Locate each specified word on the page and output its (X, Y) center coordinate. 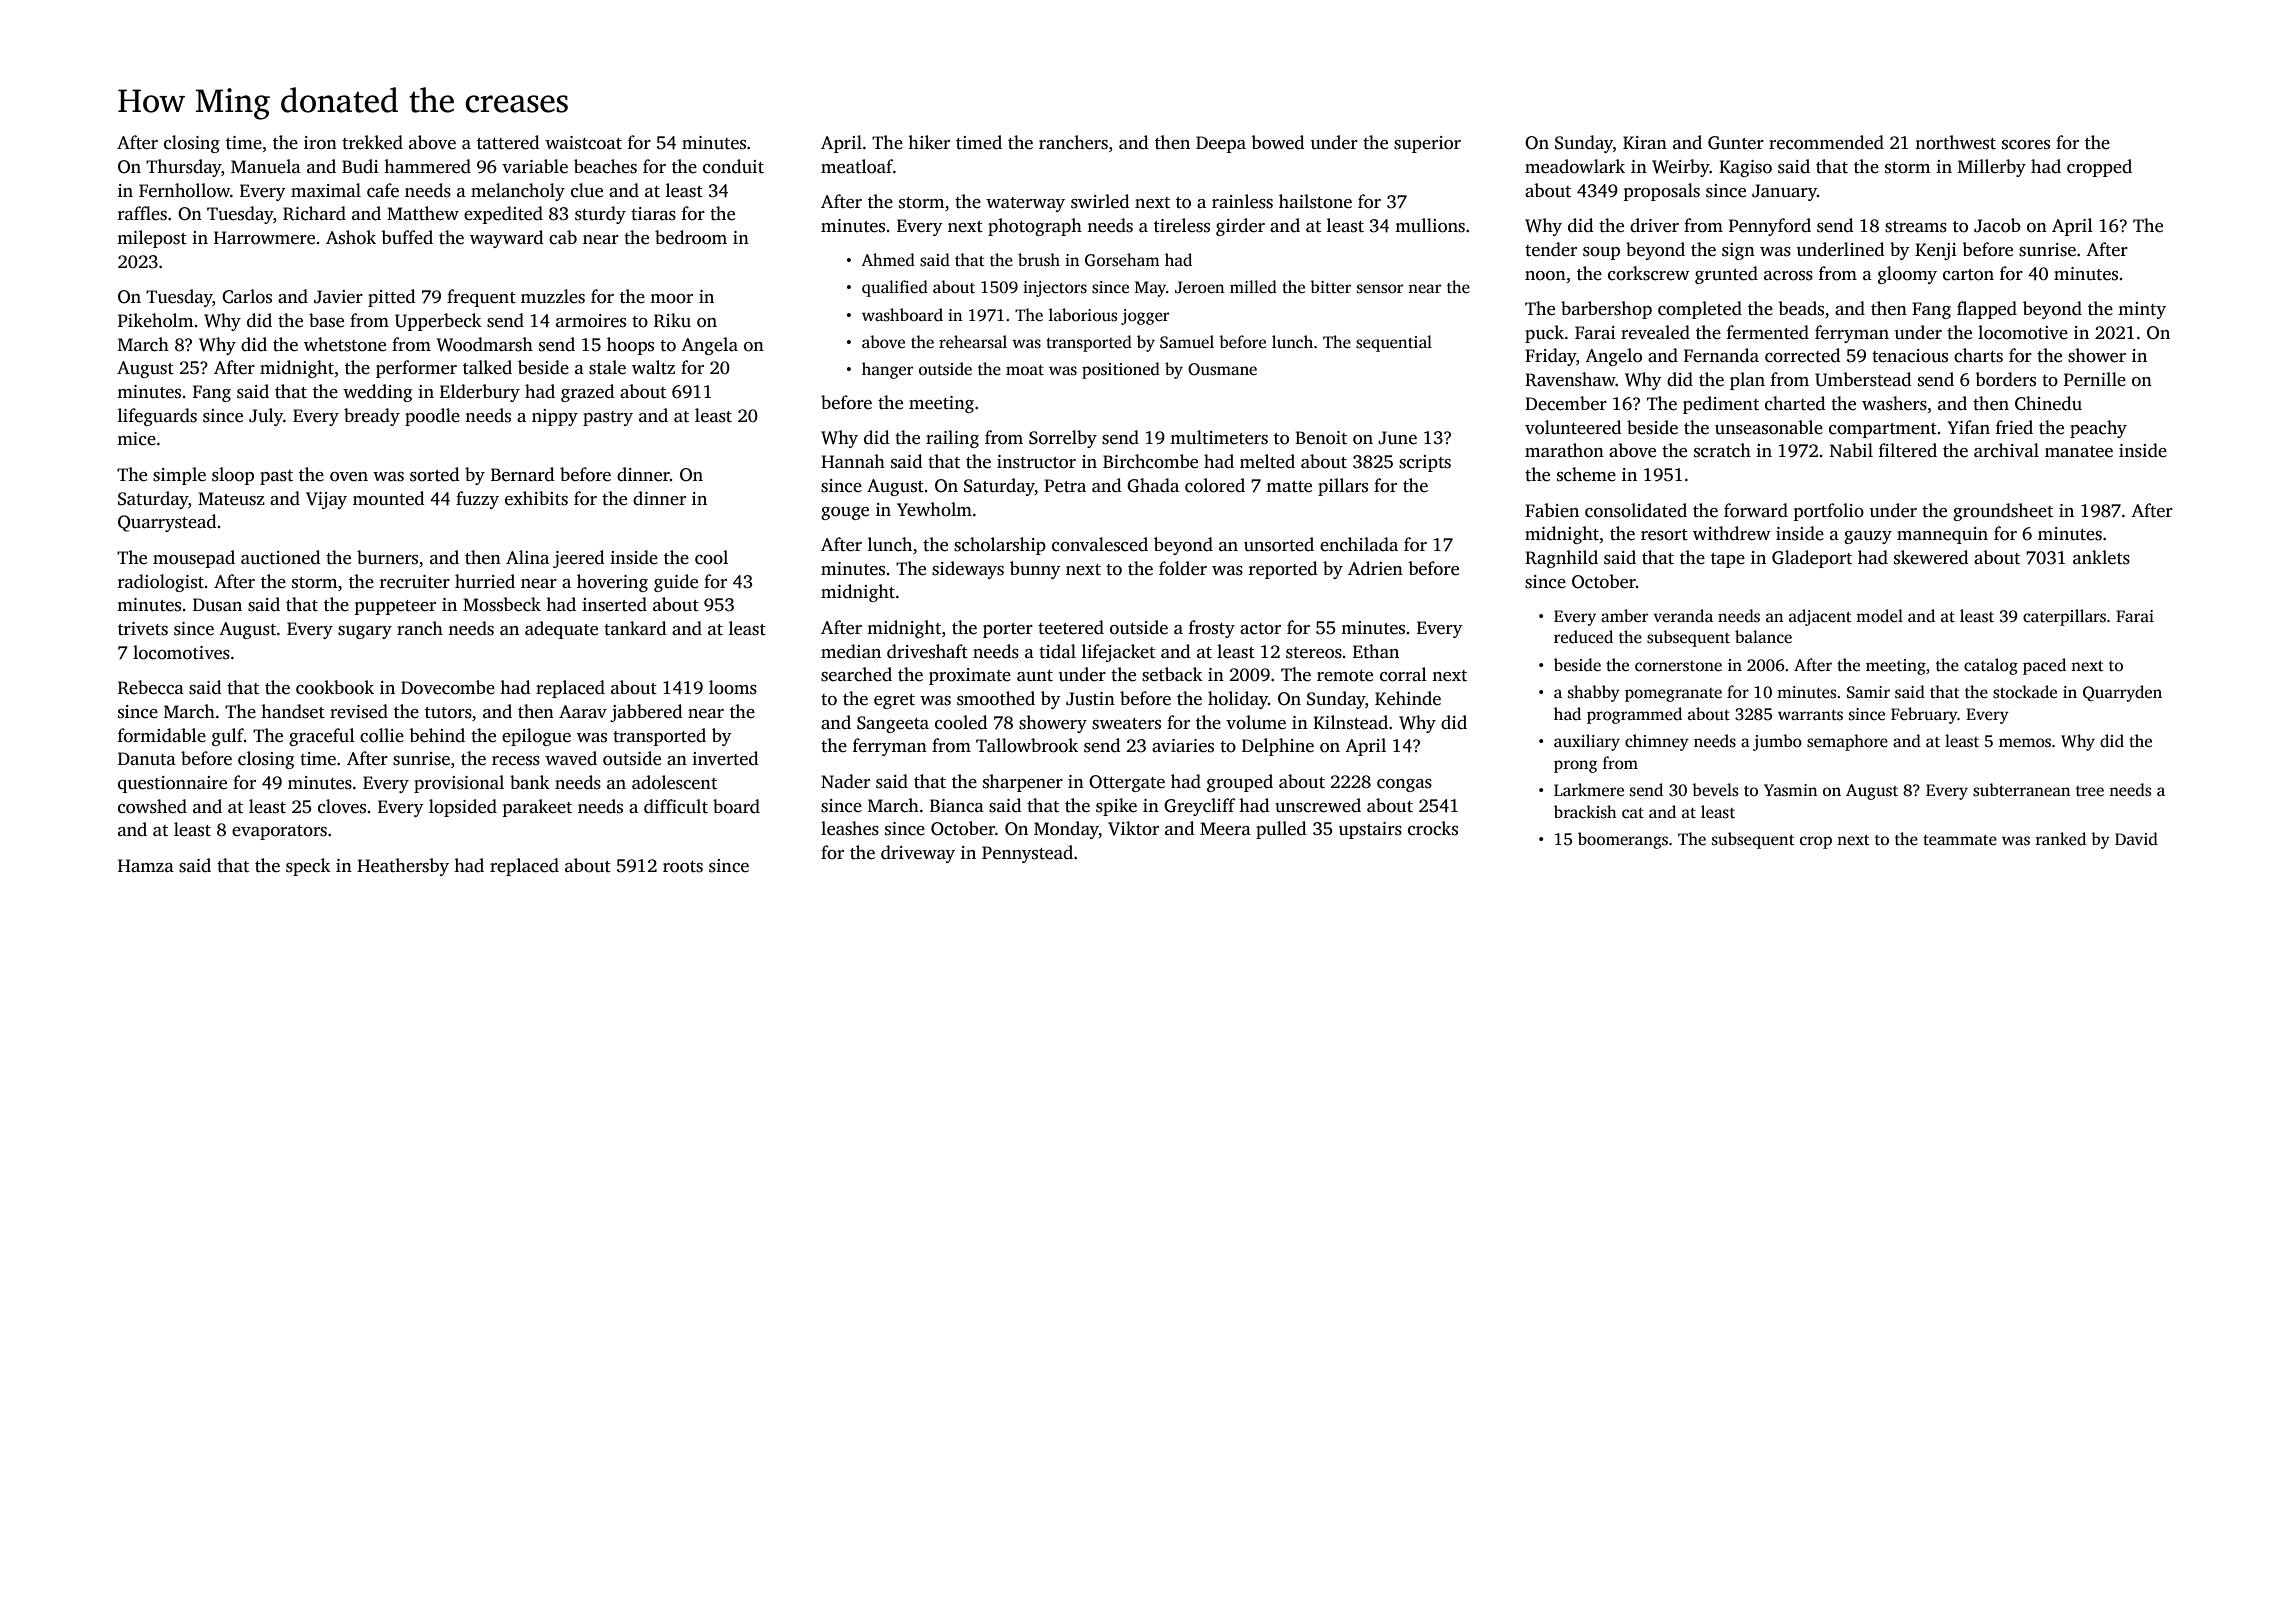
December (1566, 403)
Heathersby (403, 867)
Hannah (853, 461)
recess (516, 761)
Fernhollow (184, 190)
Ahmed (888, 260)
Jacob (1997, 225)
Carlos (247, 296)
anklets (2101, 557)
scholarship (1000, 546)
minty (2142, 310)
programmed (1634, 715)
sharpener (1023, 783)
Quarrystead (167, 523)
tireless (1182, 225)
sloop (233, 476)
